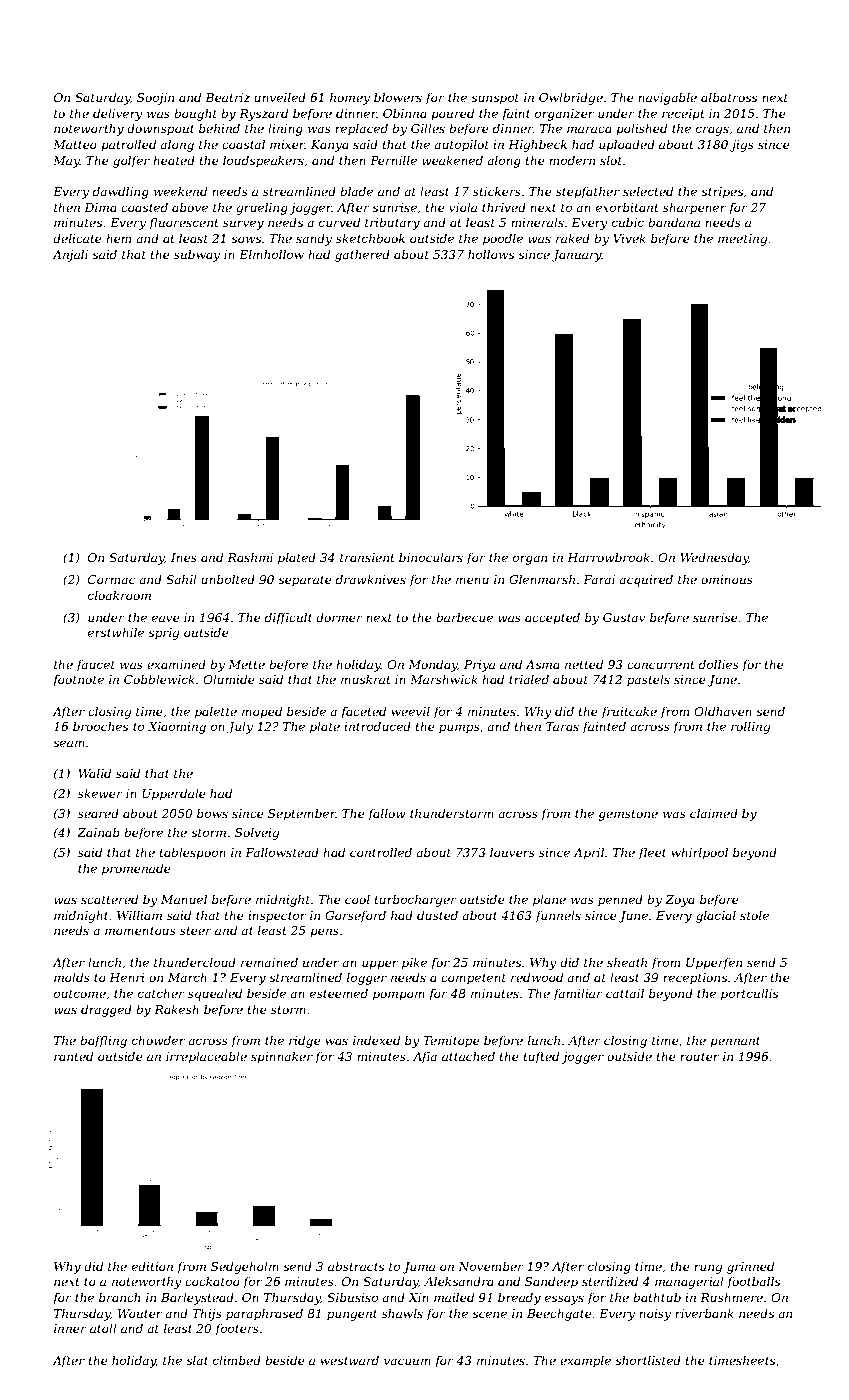 The width and height of the screenshot is (849, 1400). What do you see at coordinates (184, 557) in the screenshot?
I see `Ines` at bounding box center [184, 557].
